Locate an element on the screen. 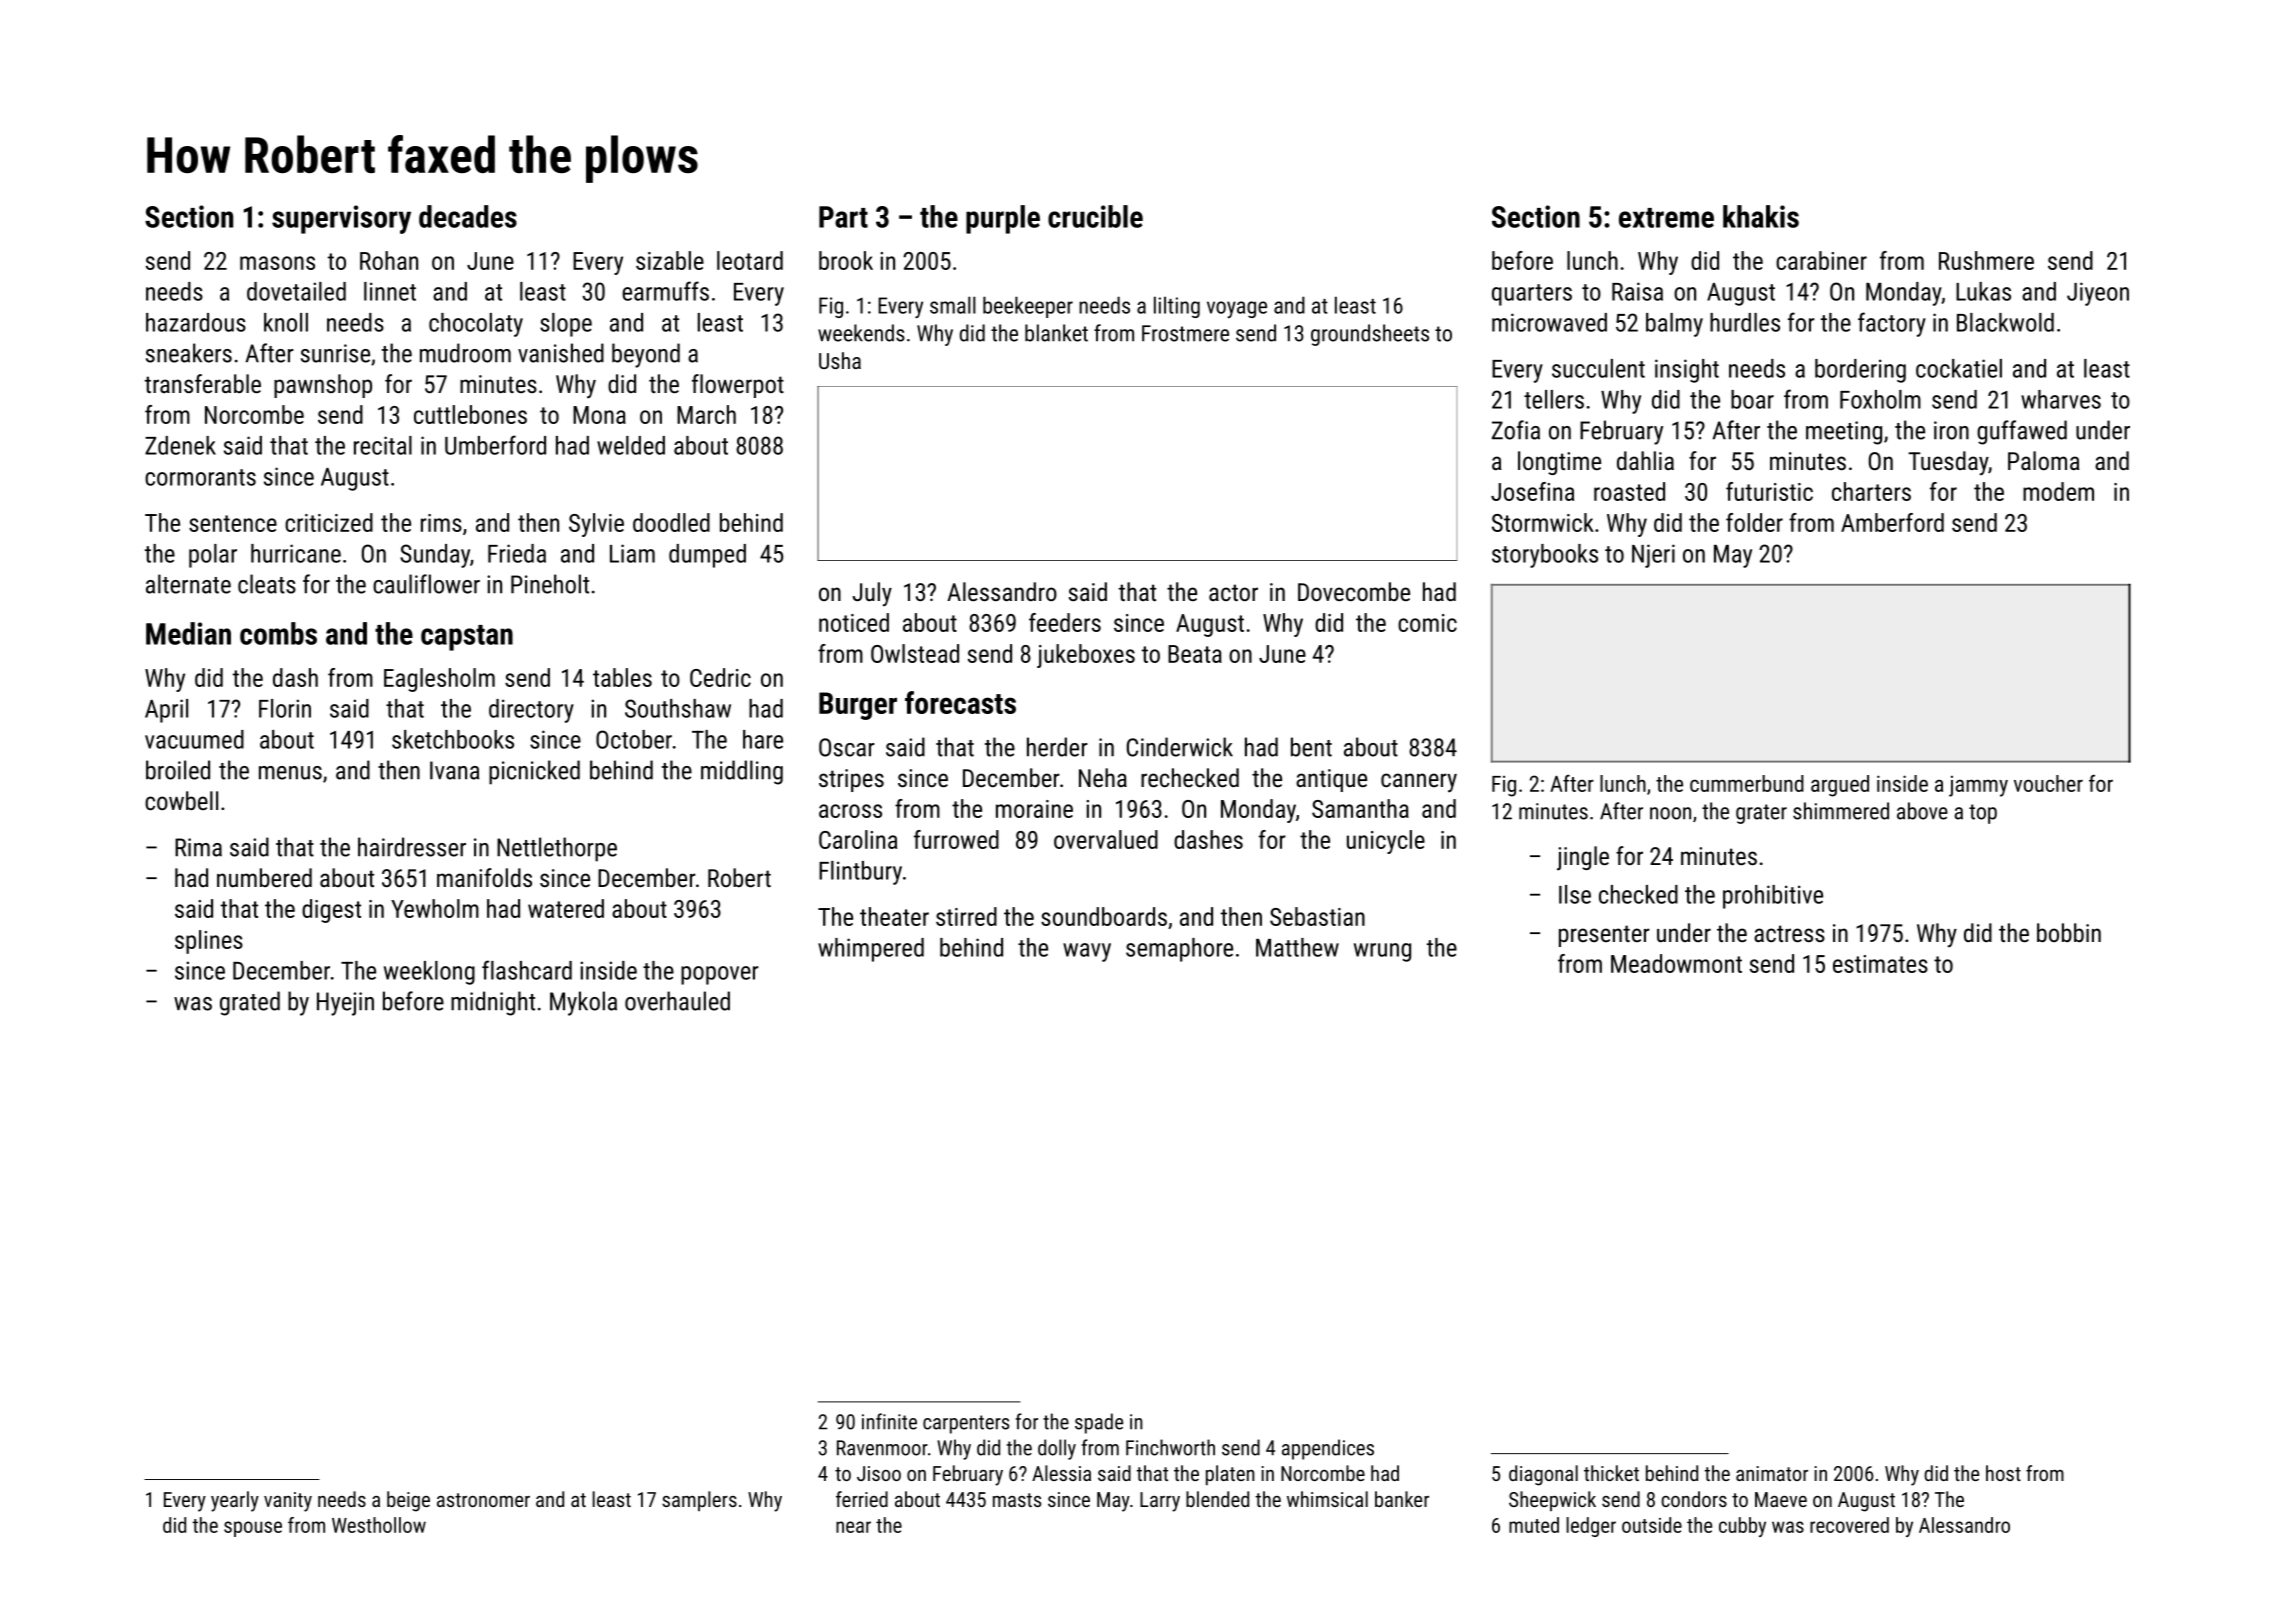  splines is located at coordinates (209, 942).
